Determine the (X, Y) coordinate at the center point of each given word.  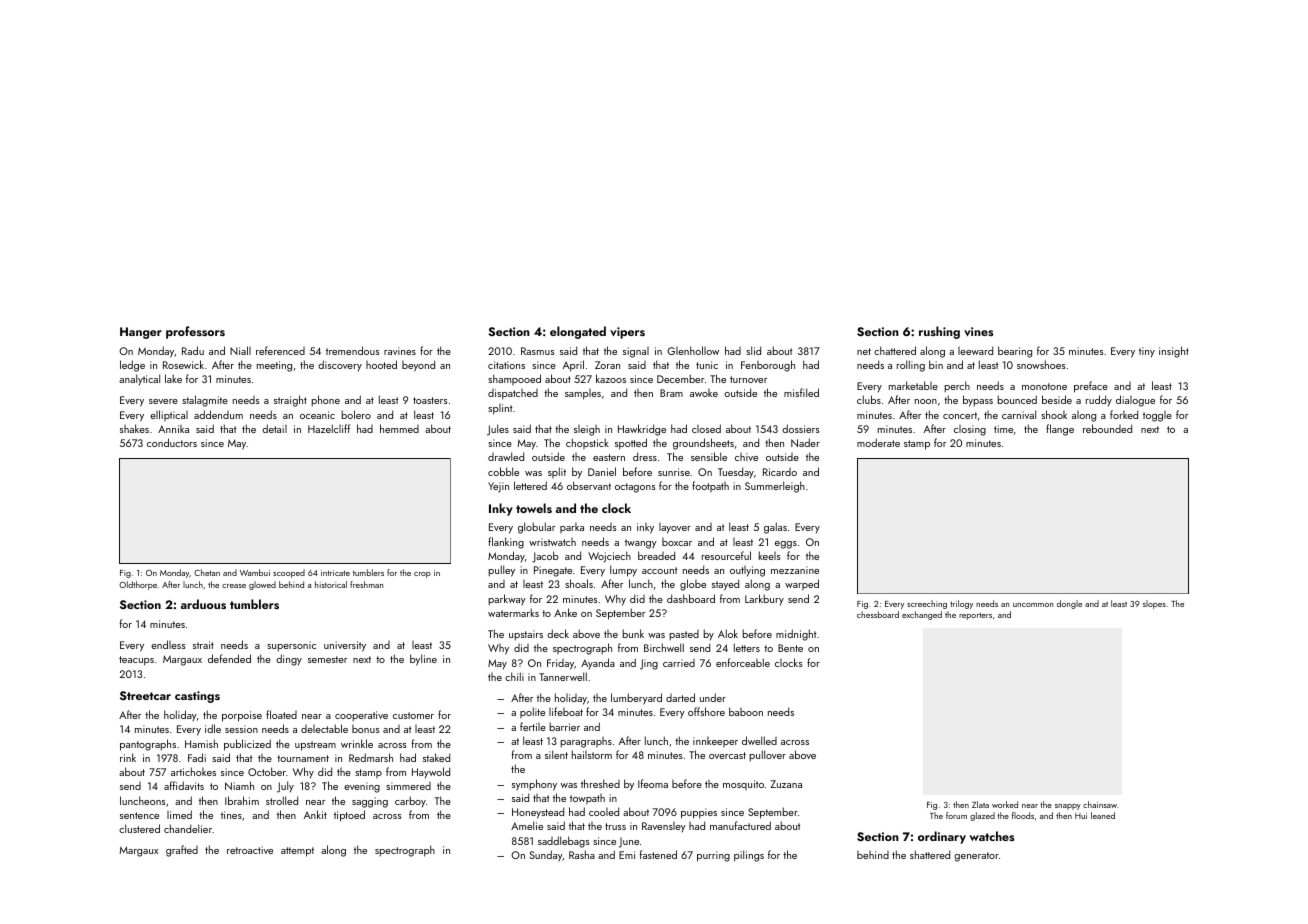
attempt (297, 852)
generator (976, 857)
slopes (1154, 604)
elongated (578, 332)
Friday (560, 664)
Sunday (546, 855)
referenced (280, 350)
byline (423, 660)
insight (1174, 352)
